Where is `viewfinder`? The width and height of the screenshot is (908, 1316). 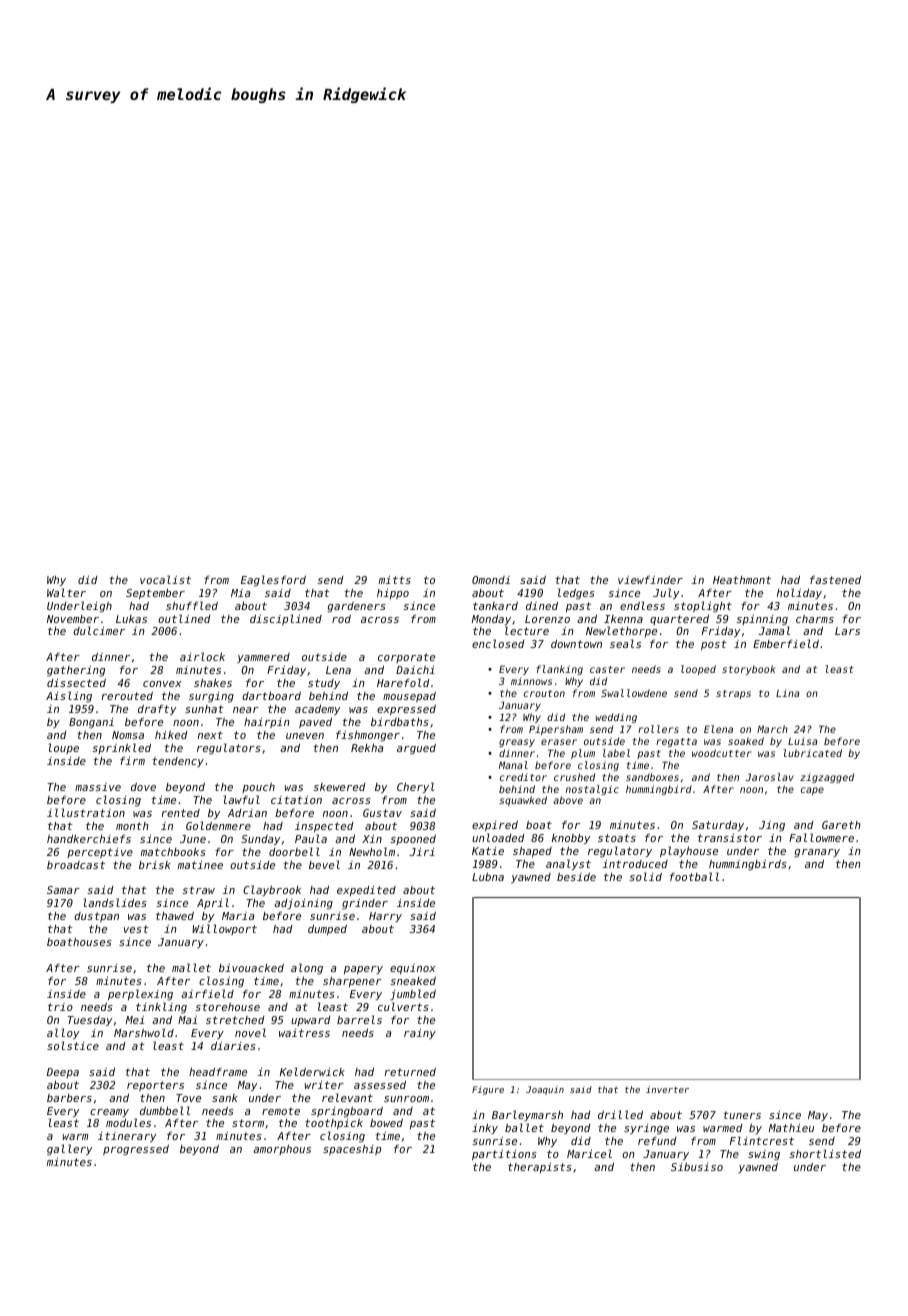 viewfinder is located at coordinates (650, 579).
